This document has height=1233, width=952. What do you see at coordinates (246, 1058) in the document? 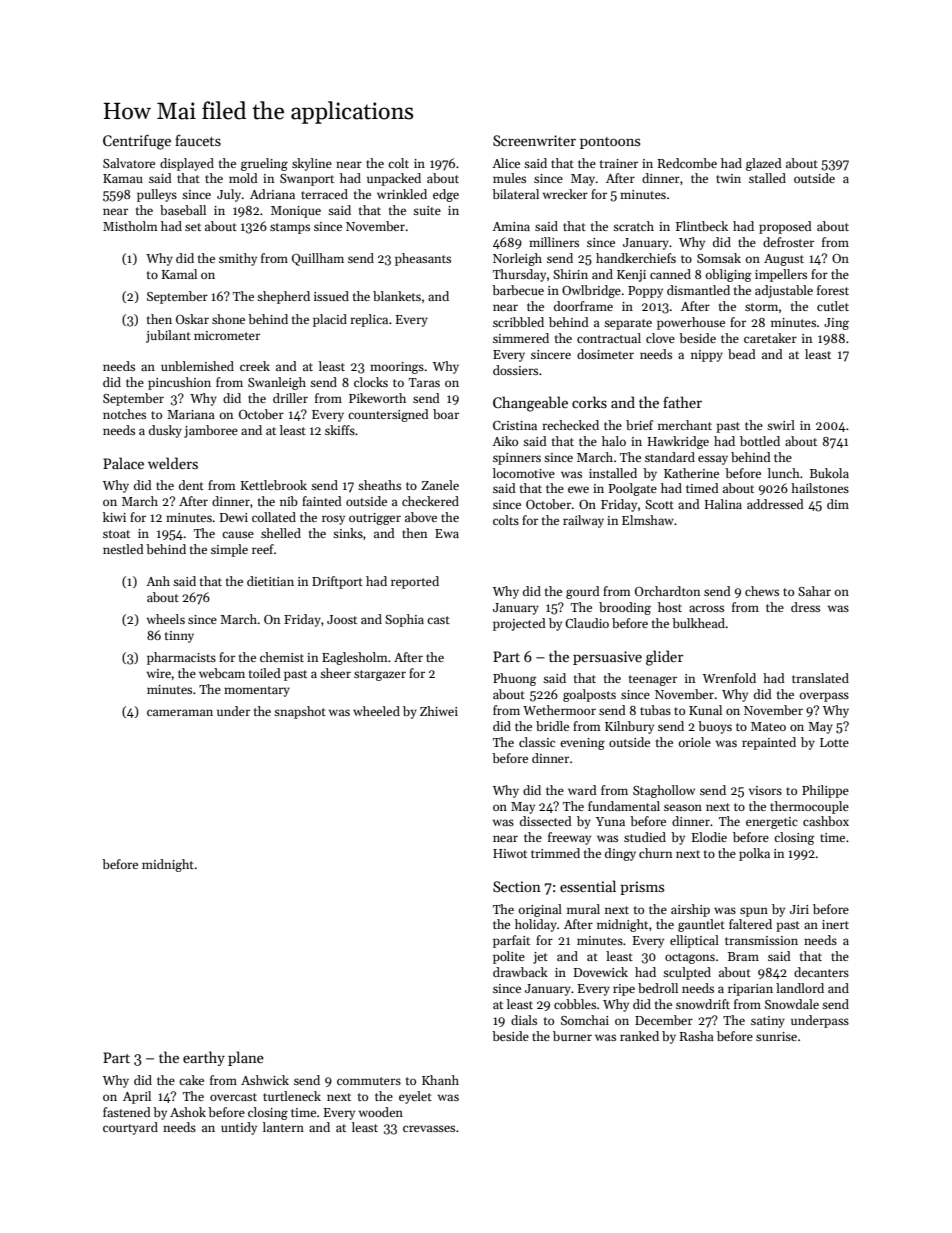
I see `plane` at bounding box center [246, 1058].
